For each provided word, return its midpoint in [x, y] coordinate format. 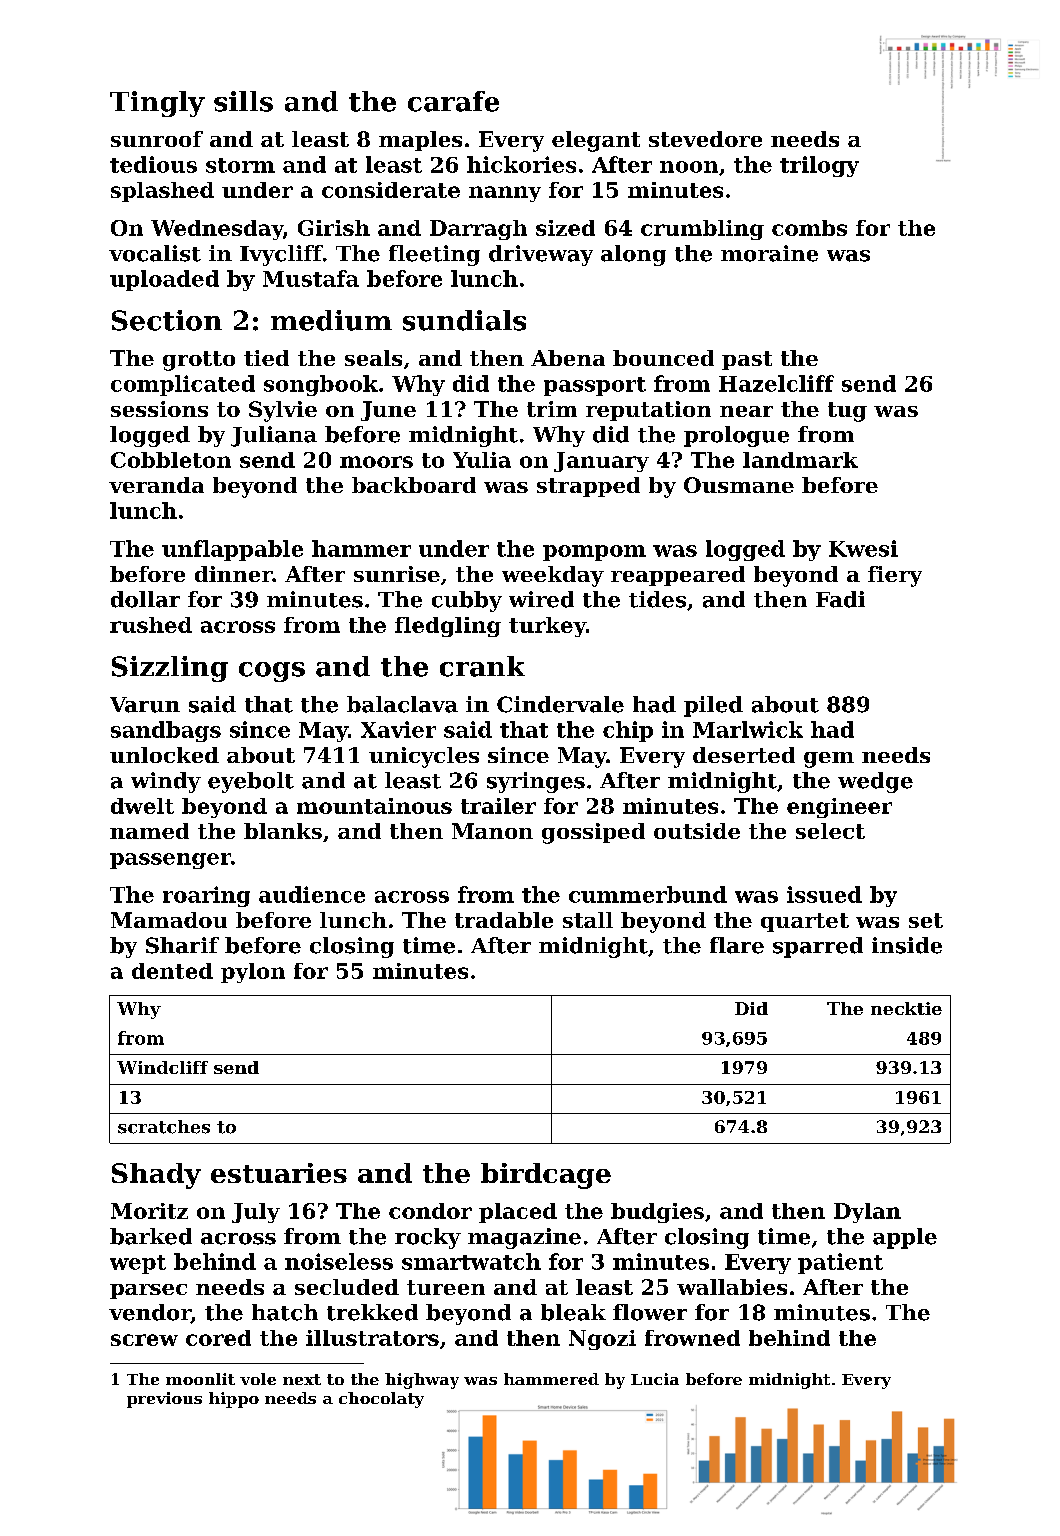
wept [138, 1264]
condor [430, 1211]
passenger [170, 861]
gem [829, 760]
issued [824, 894]
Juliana [274, 436]
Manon [492, 831]
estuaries [279, 1173]
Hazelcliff [776, 383]
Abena [568, 358]
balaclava [402, 704]
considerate [391, 190]
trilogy [819, 166]
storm [240, 165]
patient [840, 1263]
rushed [151, 625]
